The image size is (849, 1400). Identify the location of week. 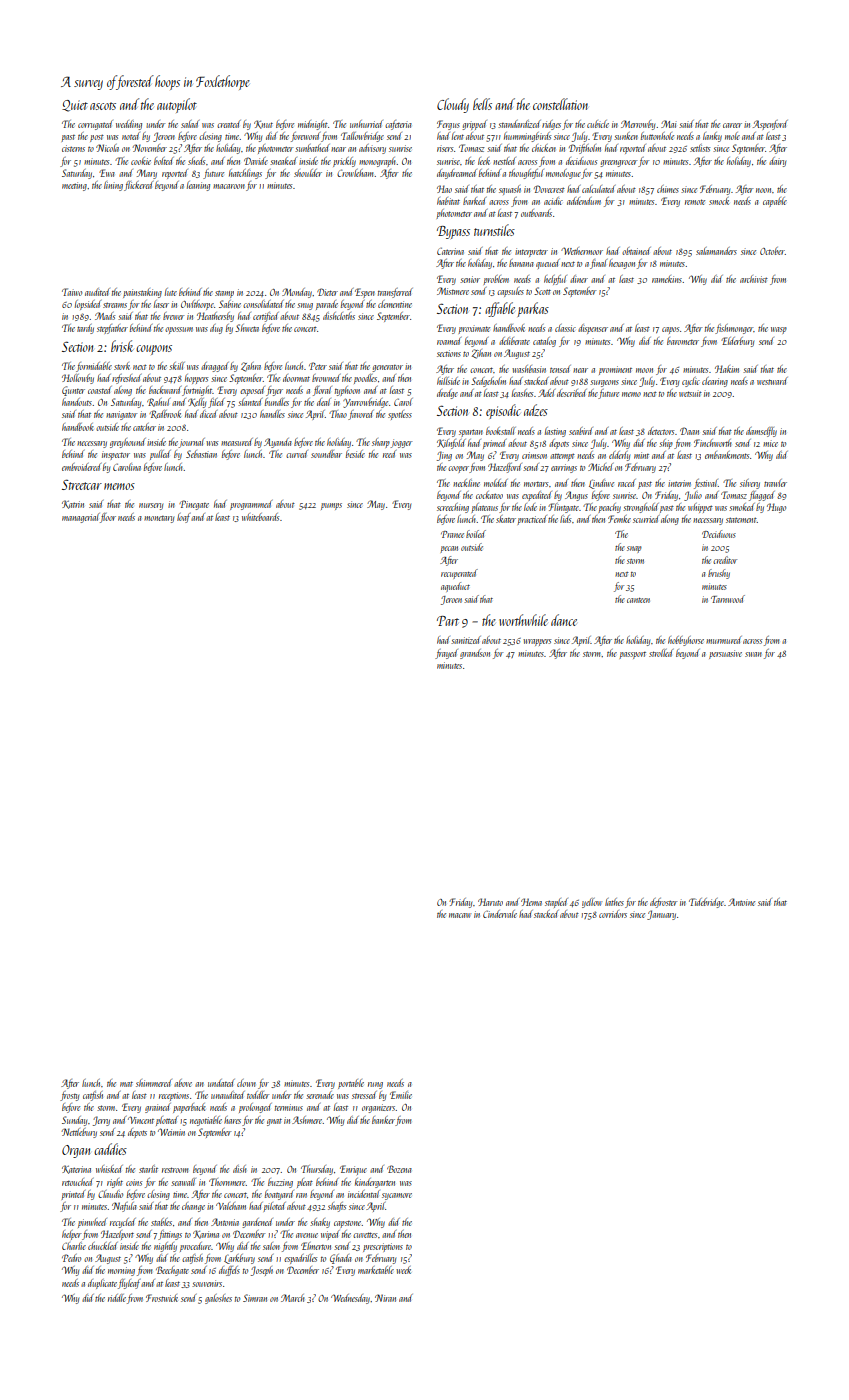
(403, 1270).
